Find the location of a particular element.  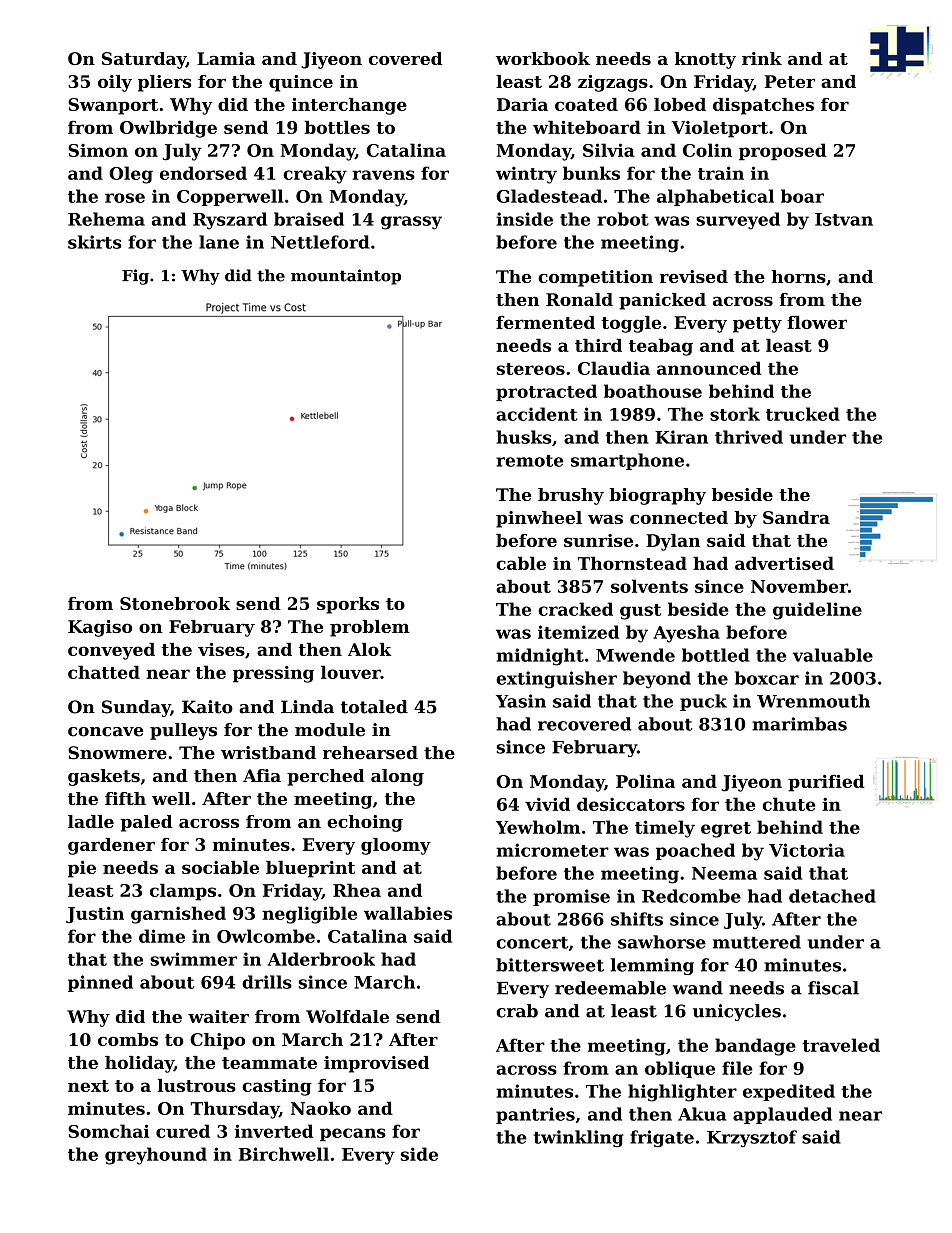

alphabetical is located at coordinates (715, 197).
